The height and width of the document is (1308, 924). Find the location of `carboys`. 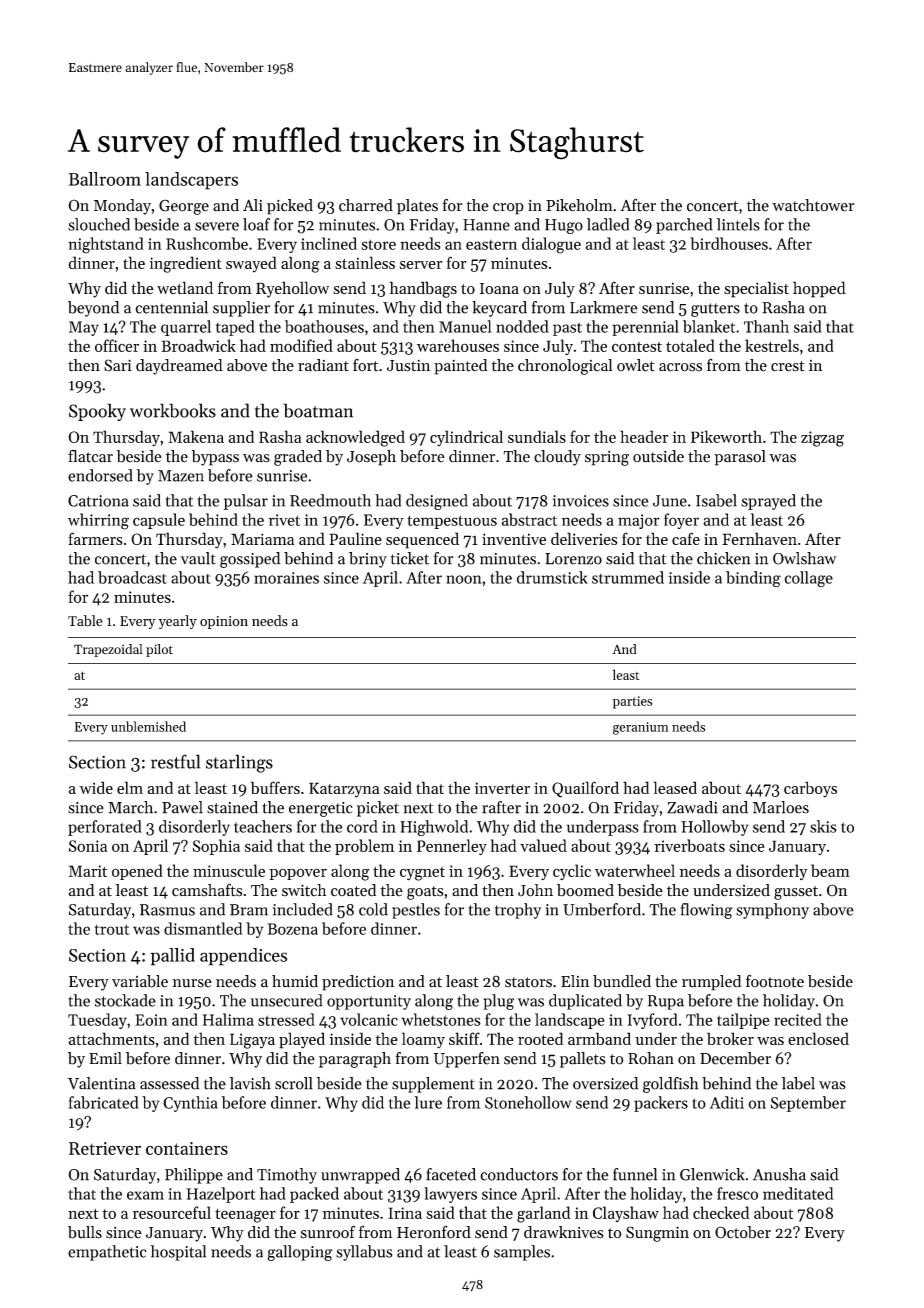

carboys is located at coordinates (810, 789).
